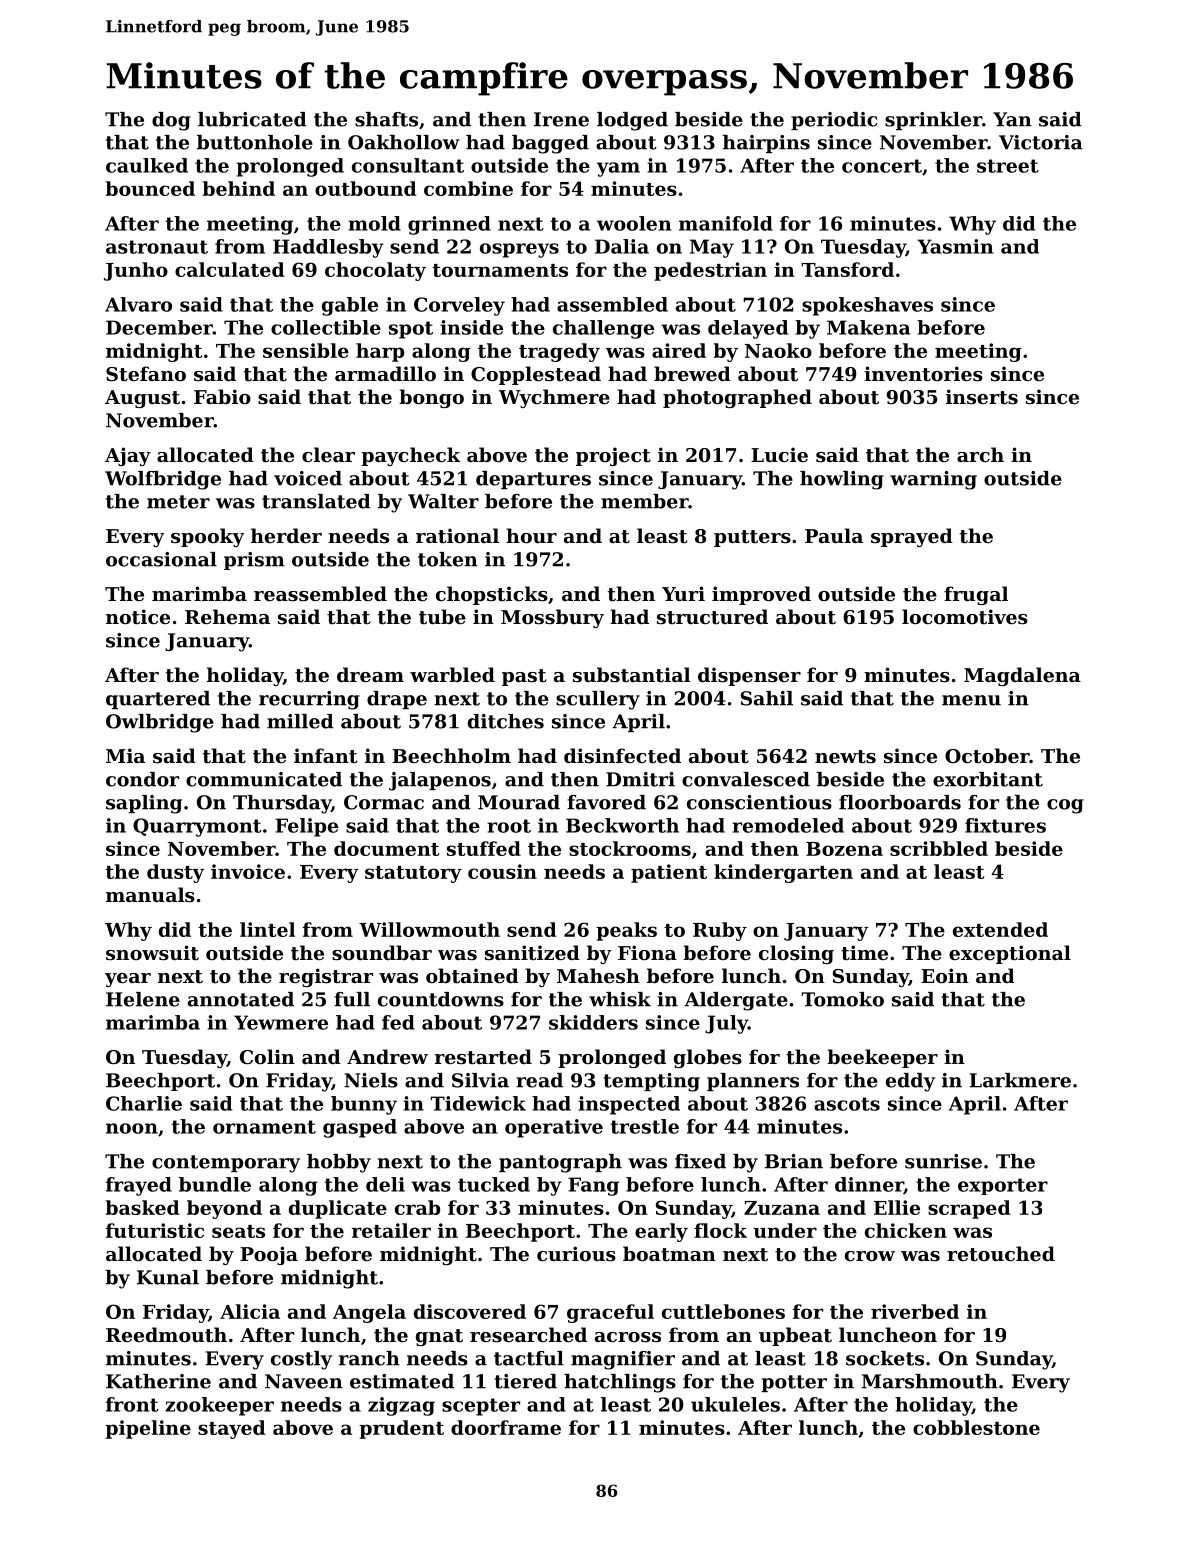  Describe the element at coordinates (386, 848) in the screenshot. I see `document` at that location.
